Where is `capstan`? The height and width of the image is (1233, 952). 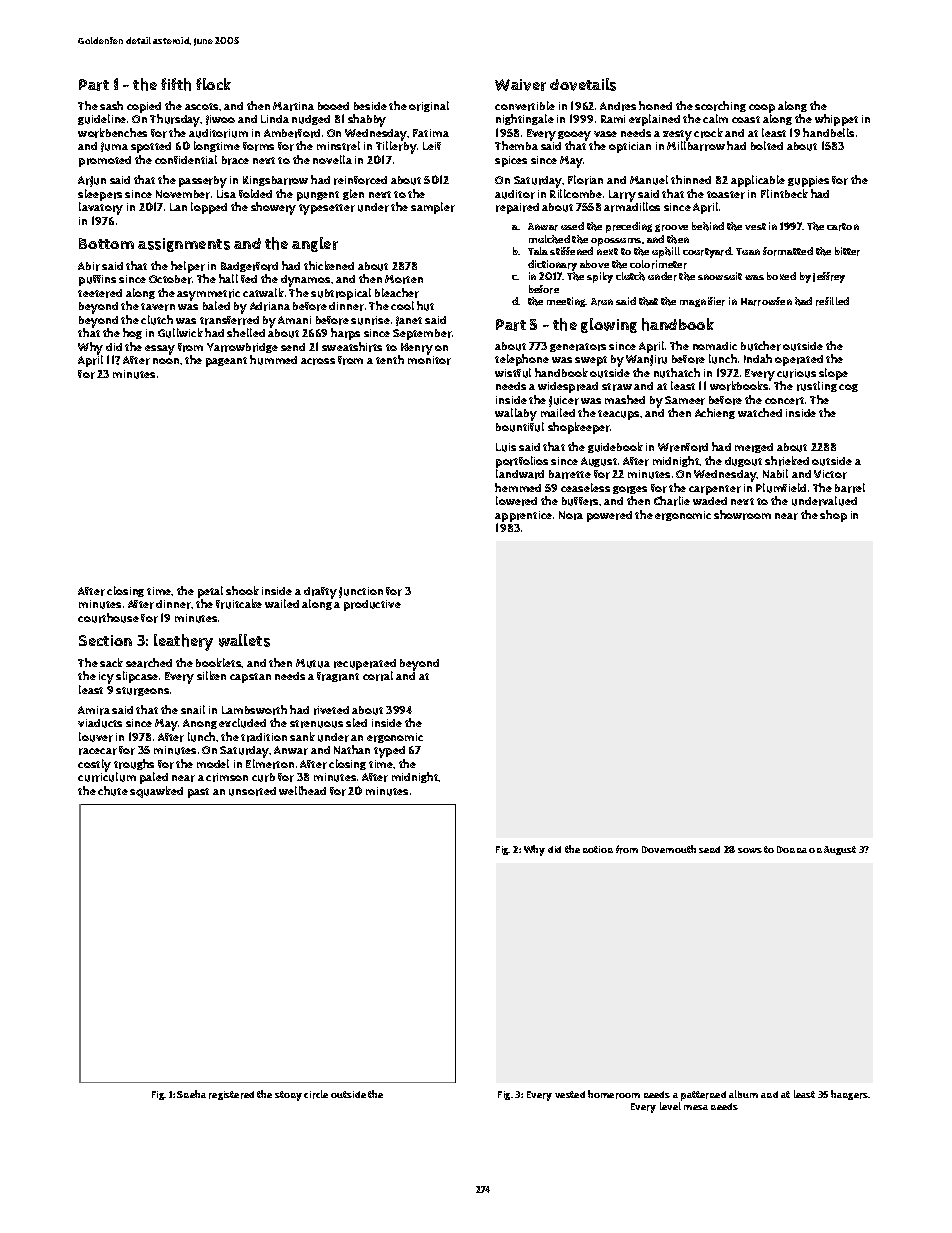
capstan is located at coordinates (250, 678).
